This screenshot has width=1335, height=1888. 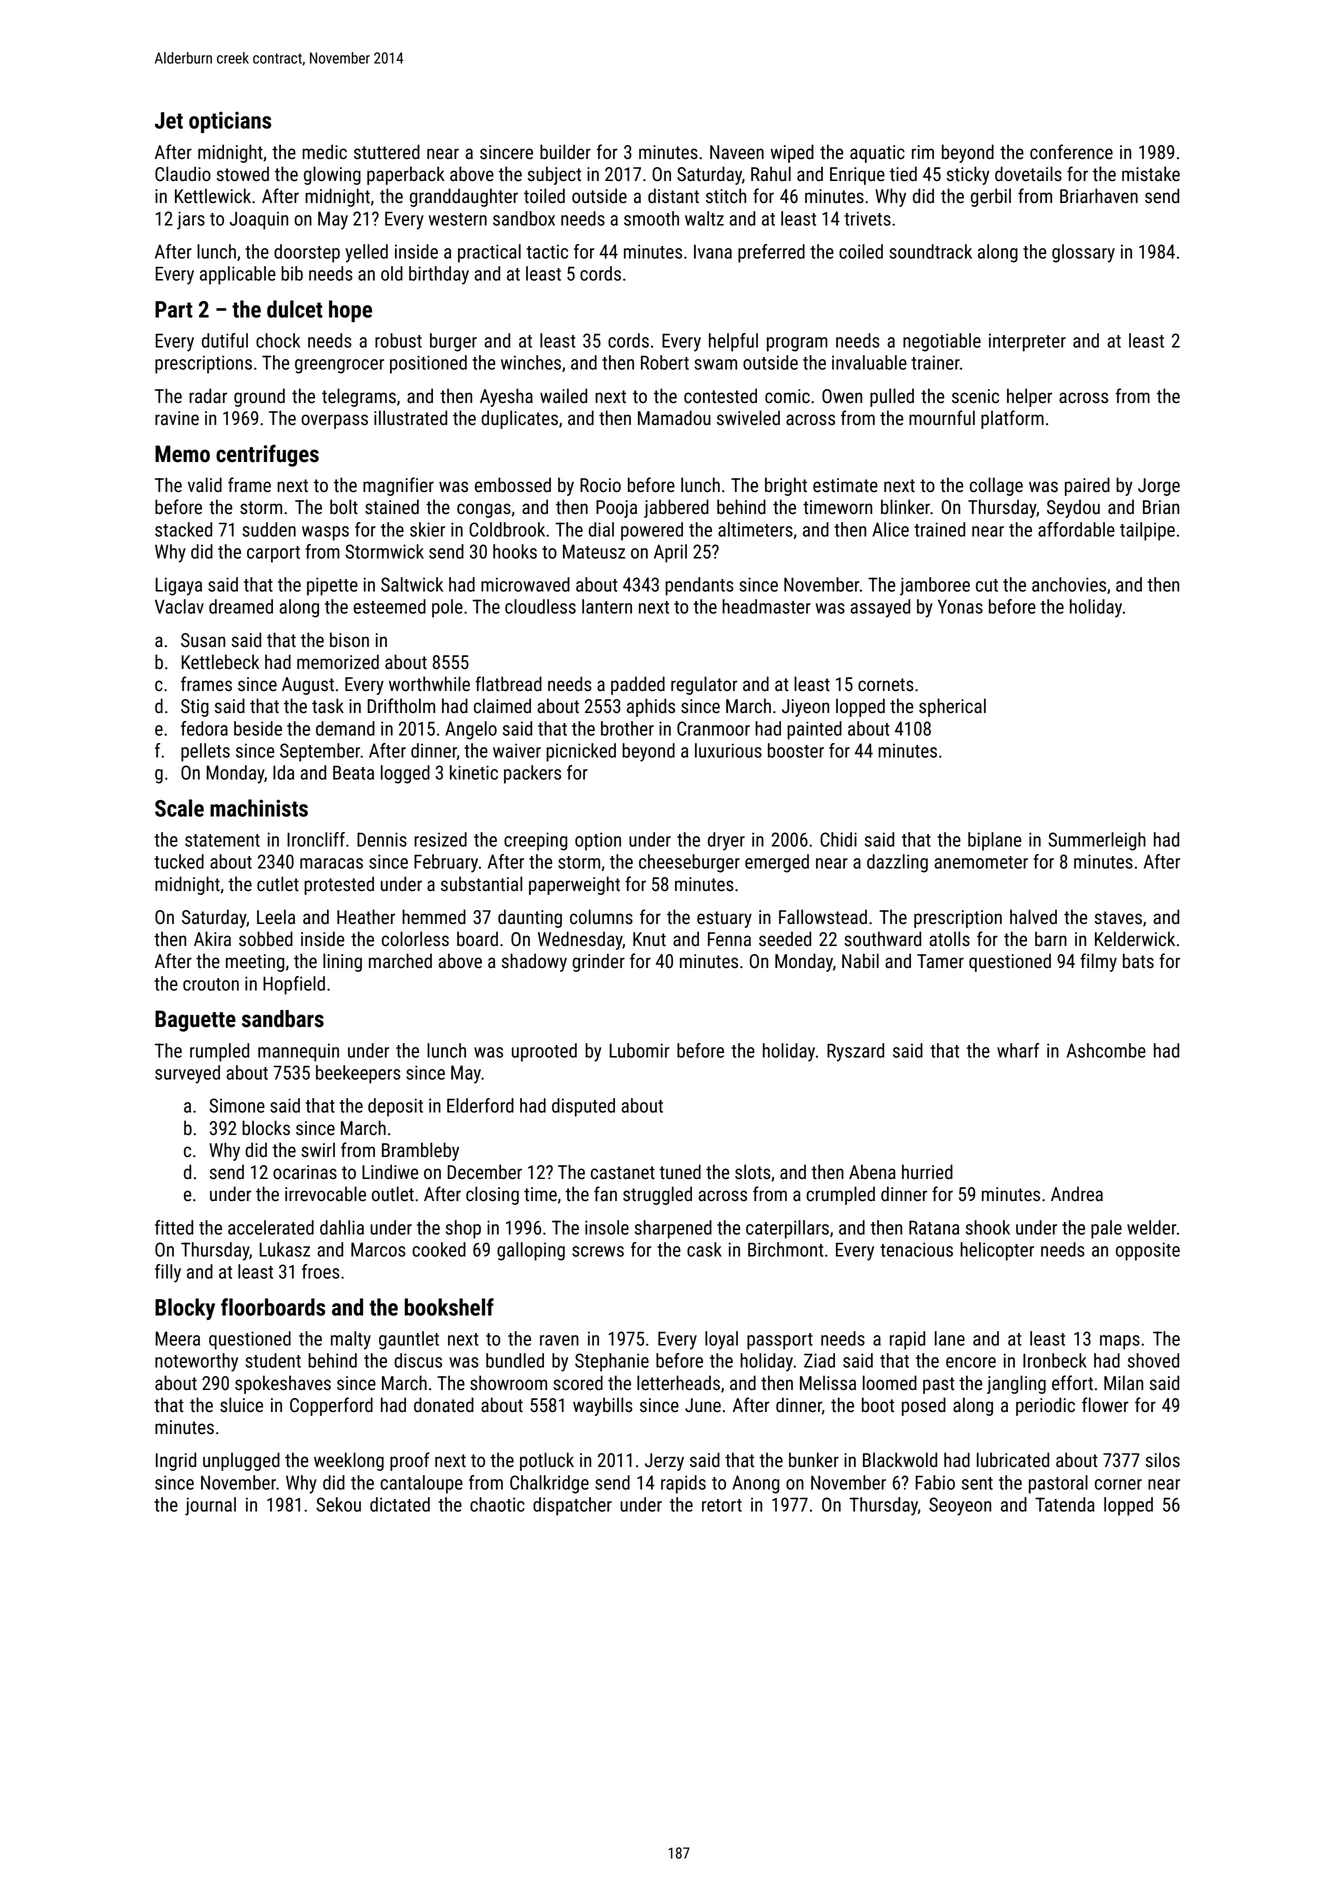 I want to click on pale, so click(x=1106, y=1229).
